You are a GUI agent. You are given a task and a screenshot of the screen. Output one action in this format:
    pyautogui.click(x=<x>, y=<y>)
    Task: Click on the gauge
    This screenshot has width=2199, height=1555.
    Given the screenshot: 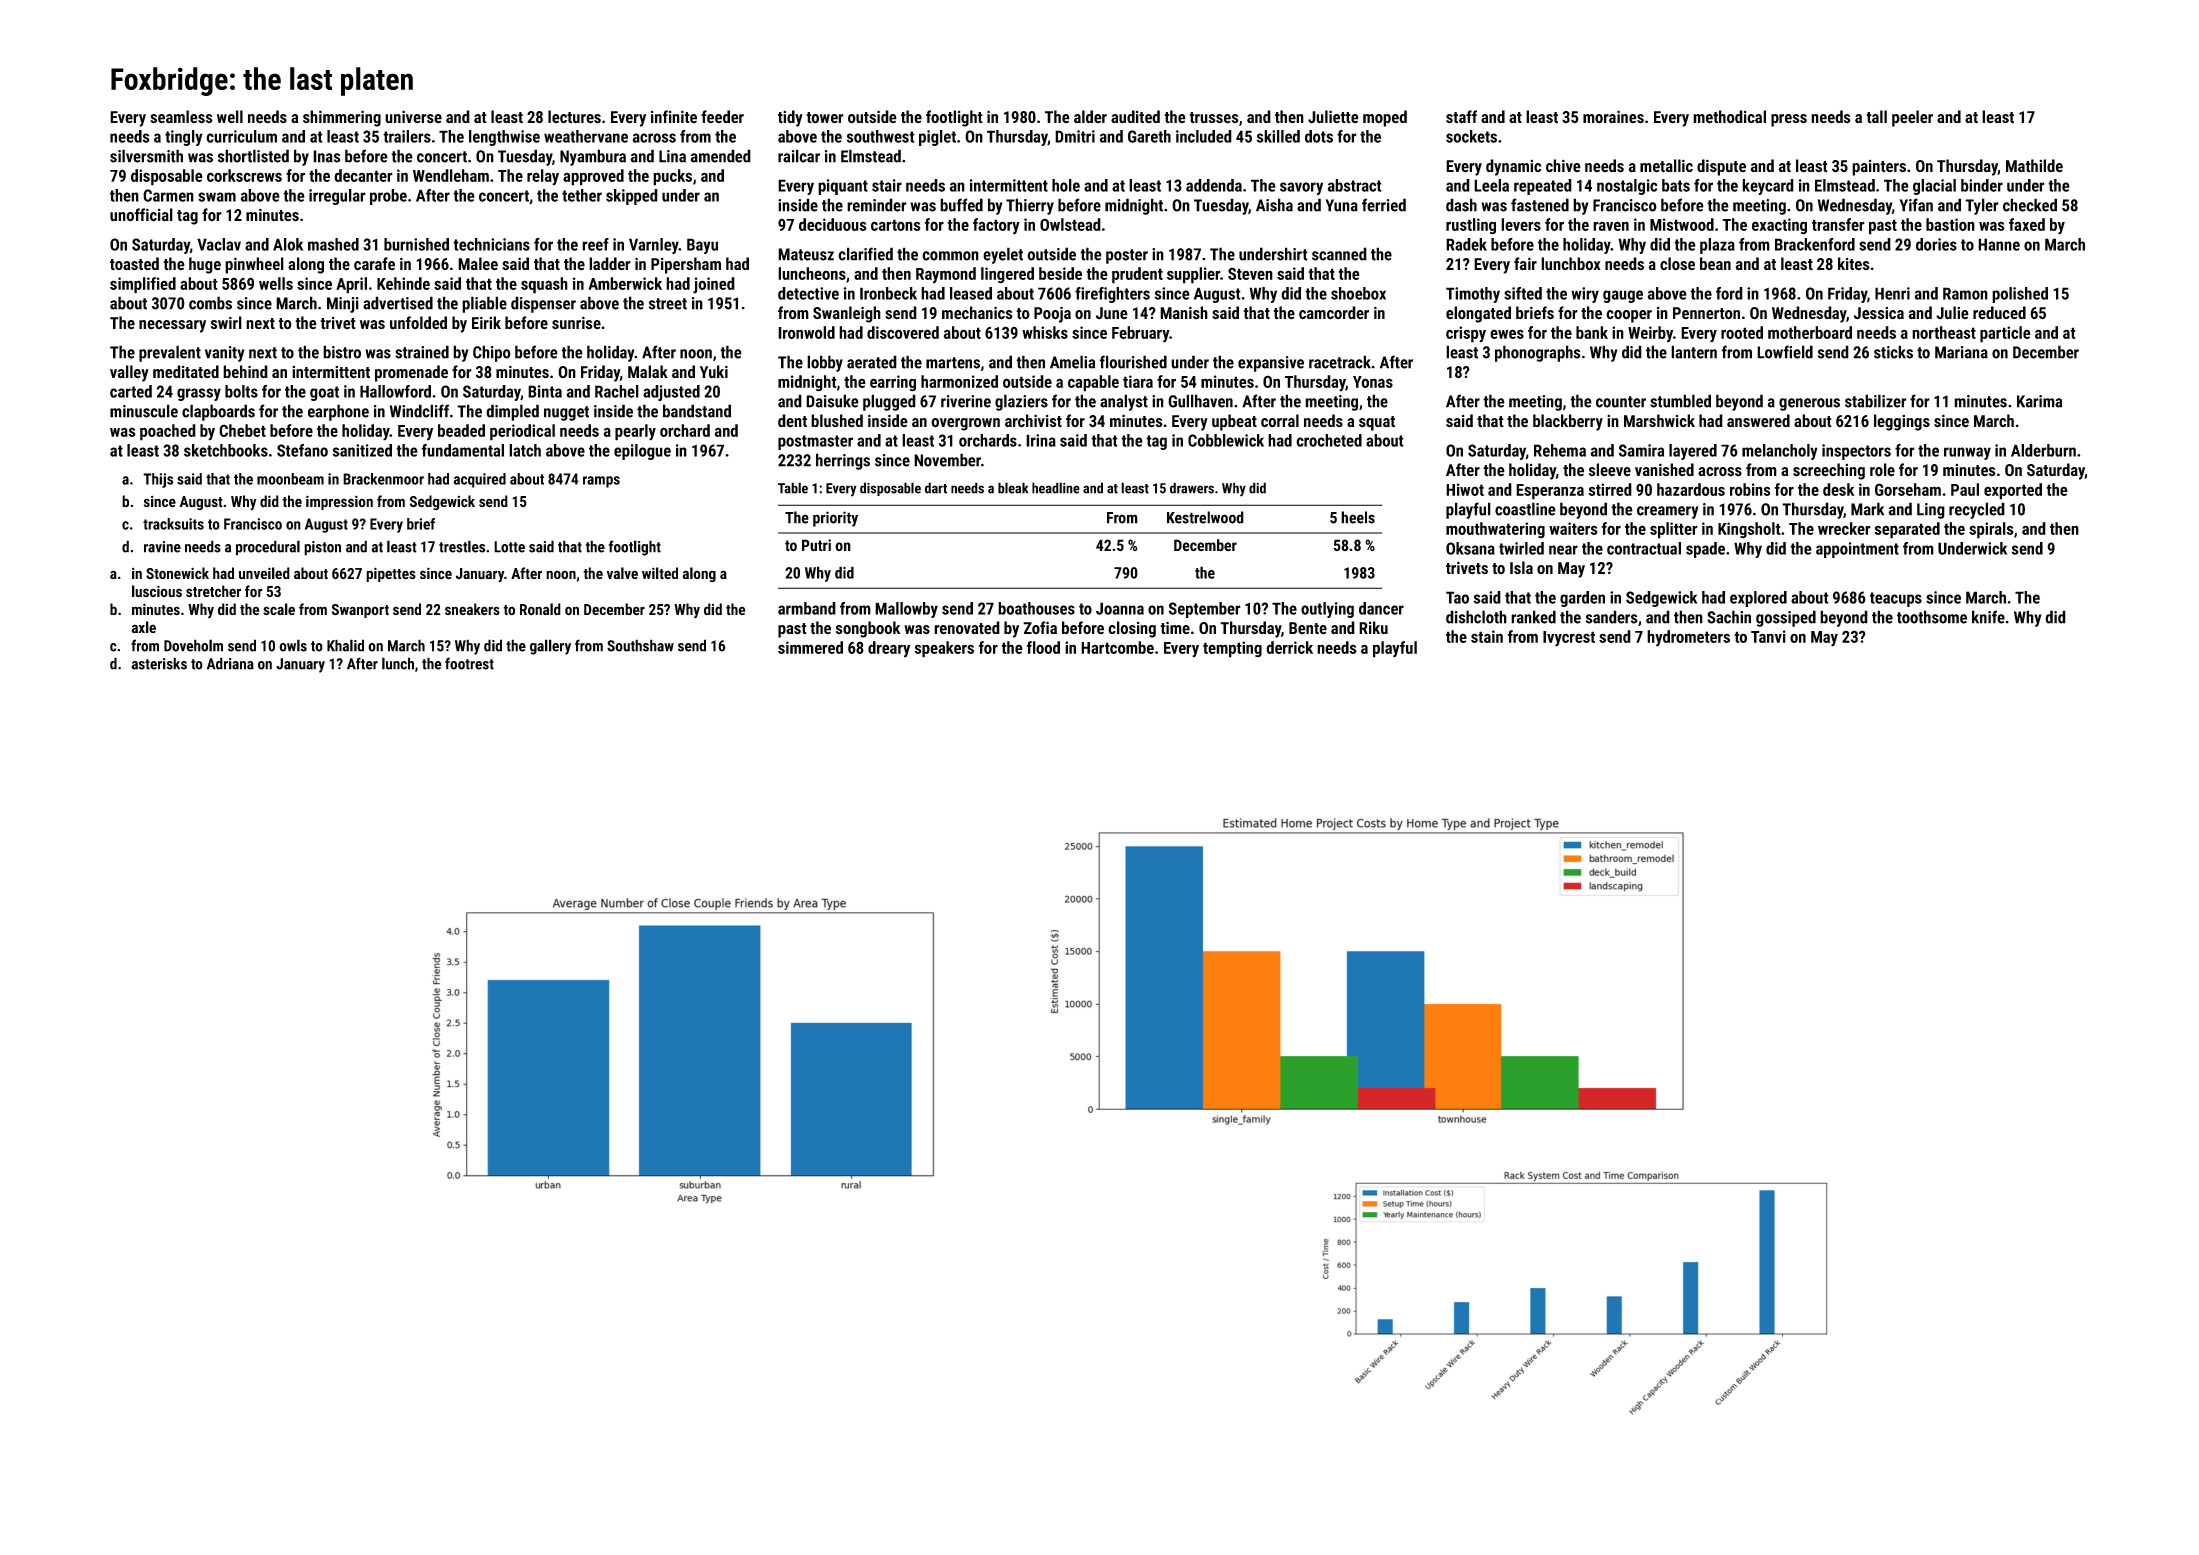 What is the action you would take?
    pyautogui.click(x=1623, y=296)
